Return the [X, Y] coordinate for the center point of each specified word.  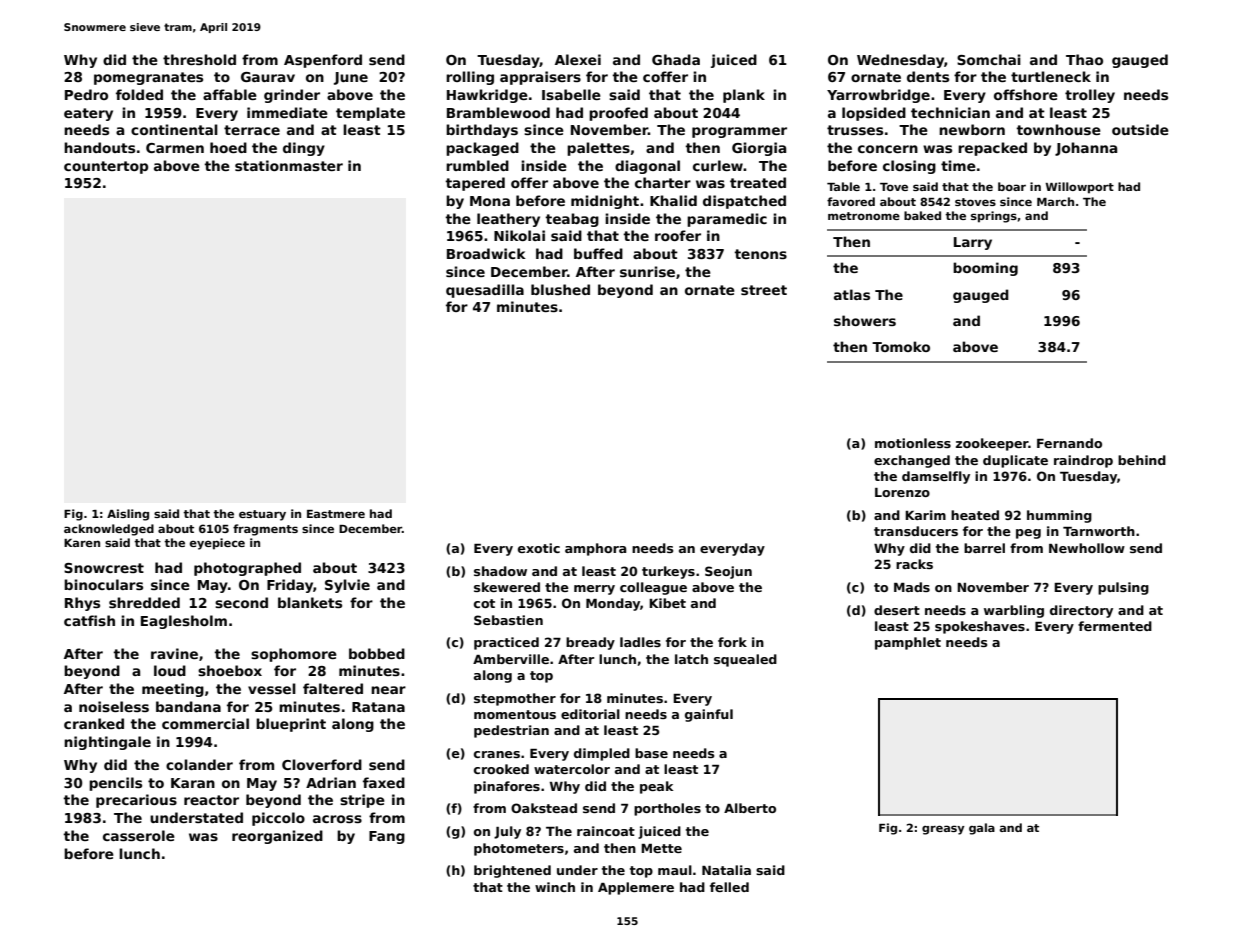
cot [484, 603]
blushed [560, 289]
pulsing [1123, 588]
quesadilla [485, 291]
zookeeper [992, 444]
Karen [82, 543]
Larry [973, 243]
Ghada [676, 59]
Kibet [667, 603]
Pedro [86, 94]
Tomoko [901, 346]
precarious [136, 801]
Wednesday [900, 61]
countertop [106, 167]
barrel [984, 548]
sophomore [294, 655]
